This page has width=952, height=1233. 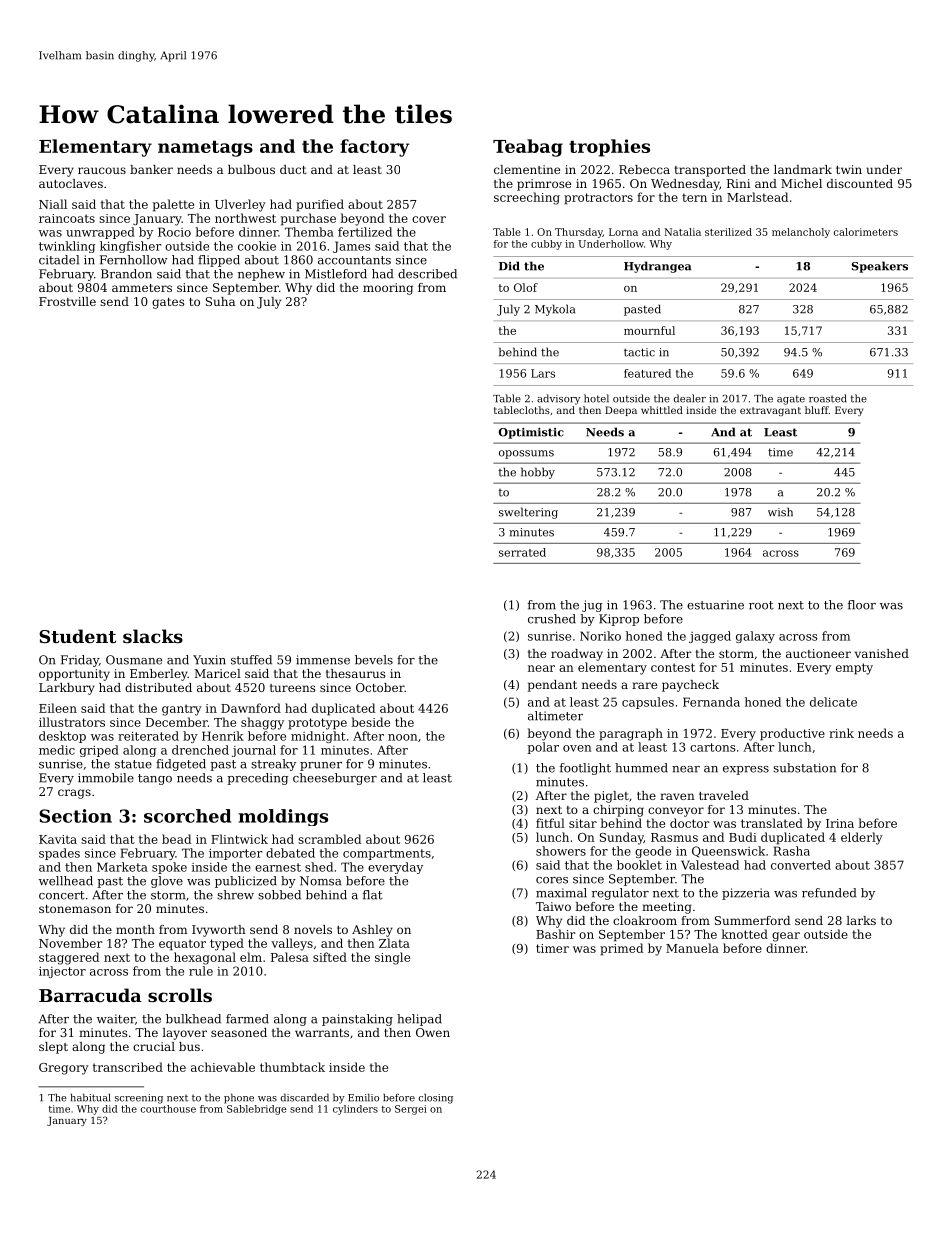 What do you see at coordinates (710, 171) in the page?
I see `transported` at bounding box center [710, 171].
